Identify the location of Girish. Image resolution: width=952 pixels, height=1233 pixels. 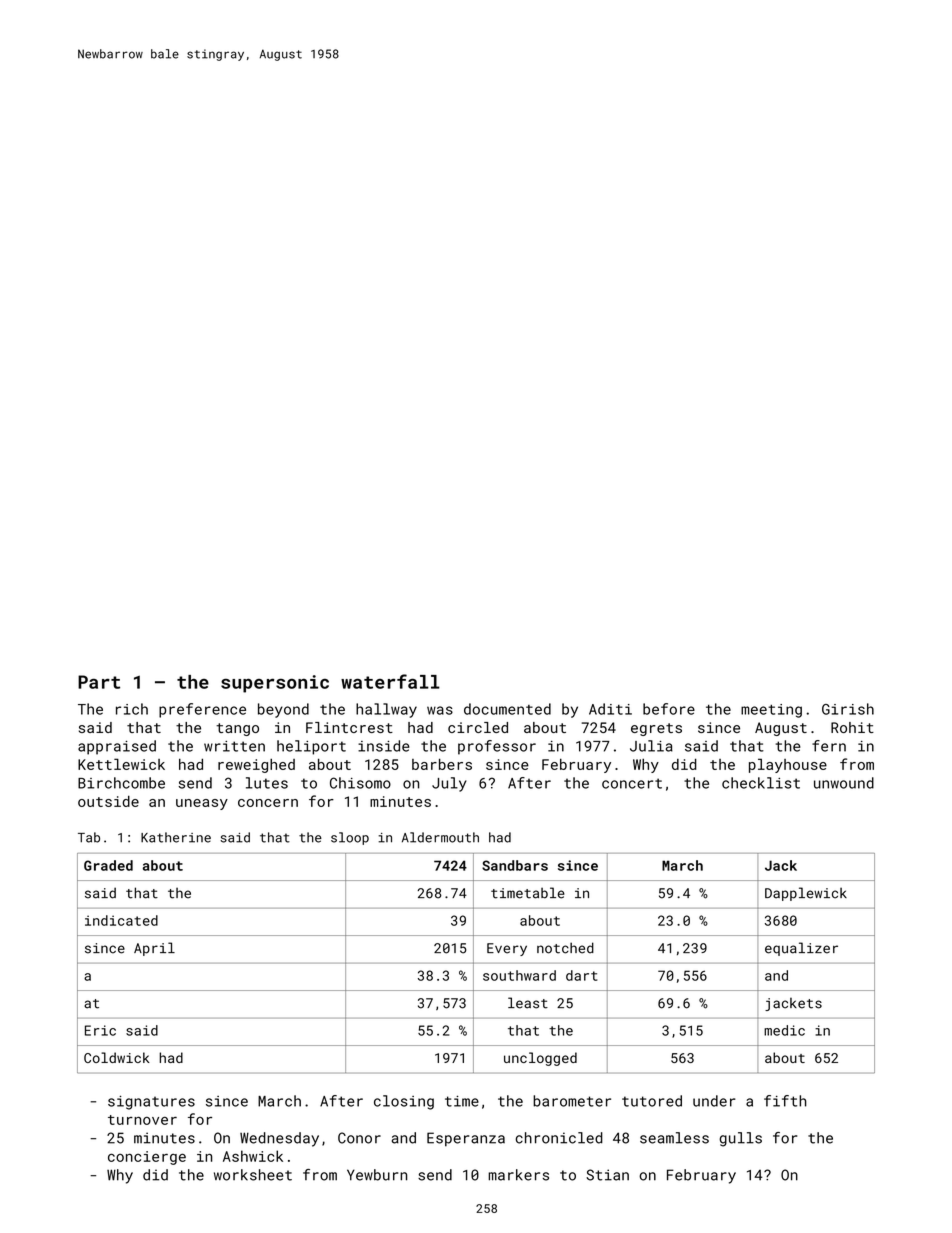
(848, 709).
